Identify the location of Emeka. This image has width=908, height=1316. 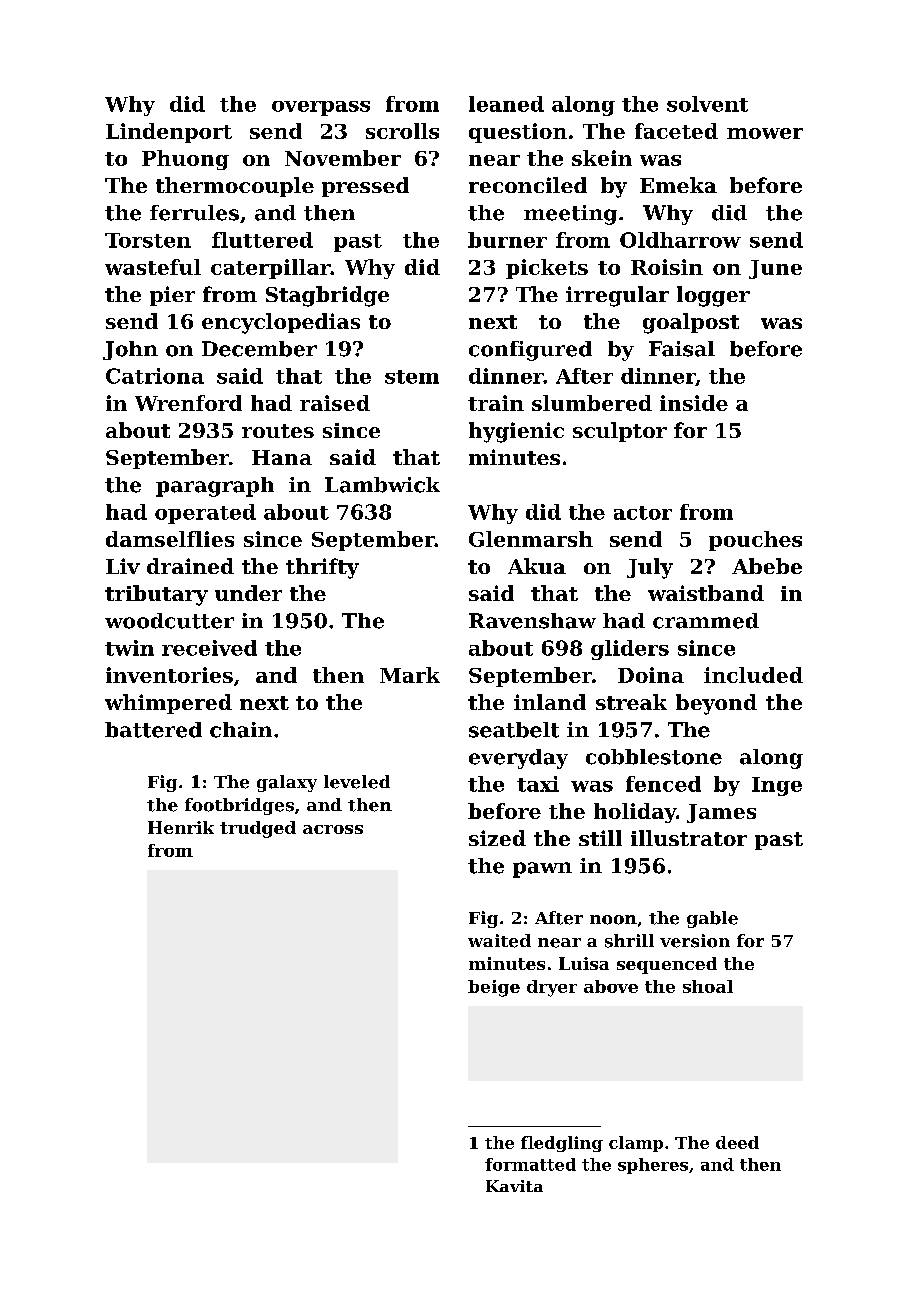
(678, 185).
